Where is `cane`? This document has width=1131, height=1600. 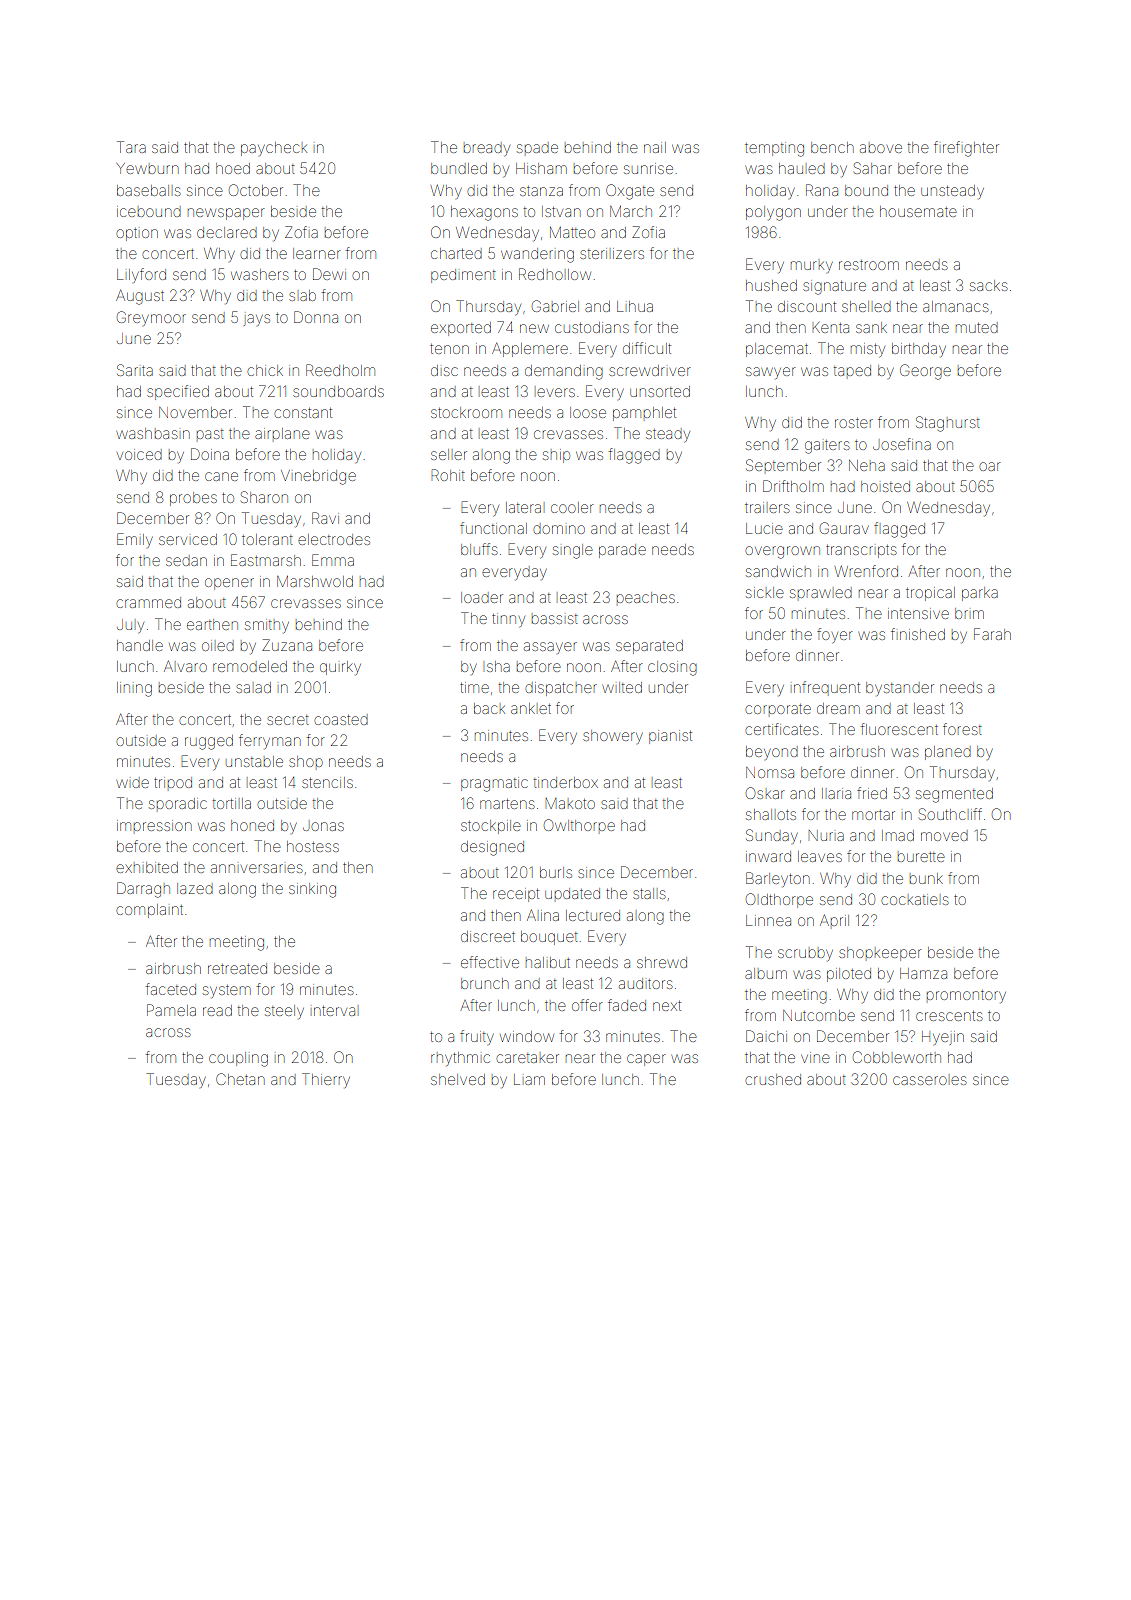 cane is located at coordinates (221, 476).
